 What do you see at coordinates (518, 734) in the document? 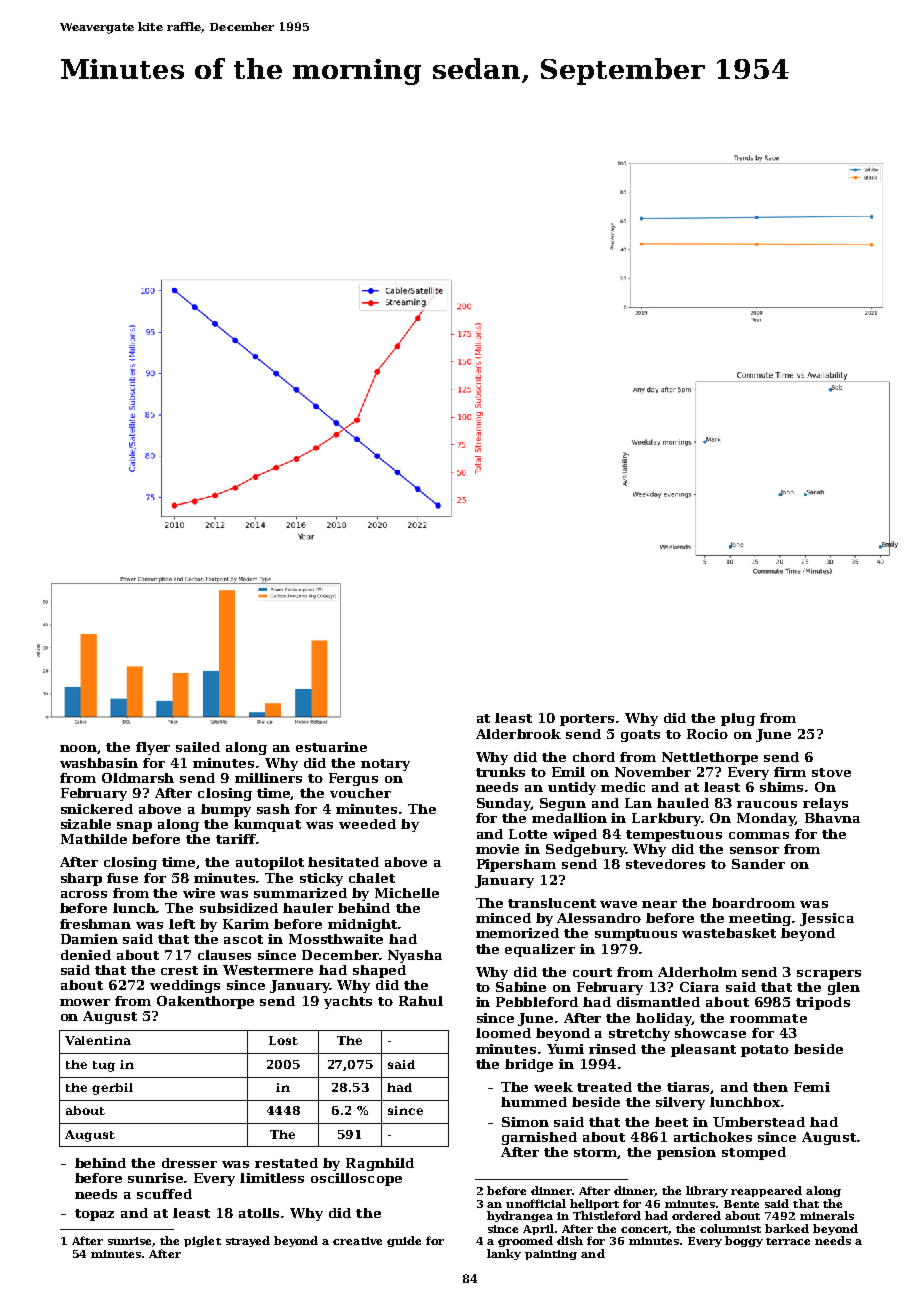
I see `Alderbrook` at bounding box center [518, 734].
